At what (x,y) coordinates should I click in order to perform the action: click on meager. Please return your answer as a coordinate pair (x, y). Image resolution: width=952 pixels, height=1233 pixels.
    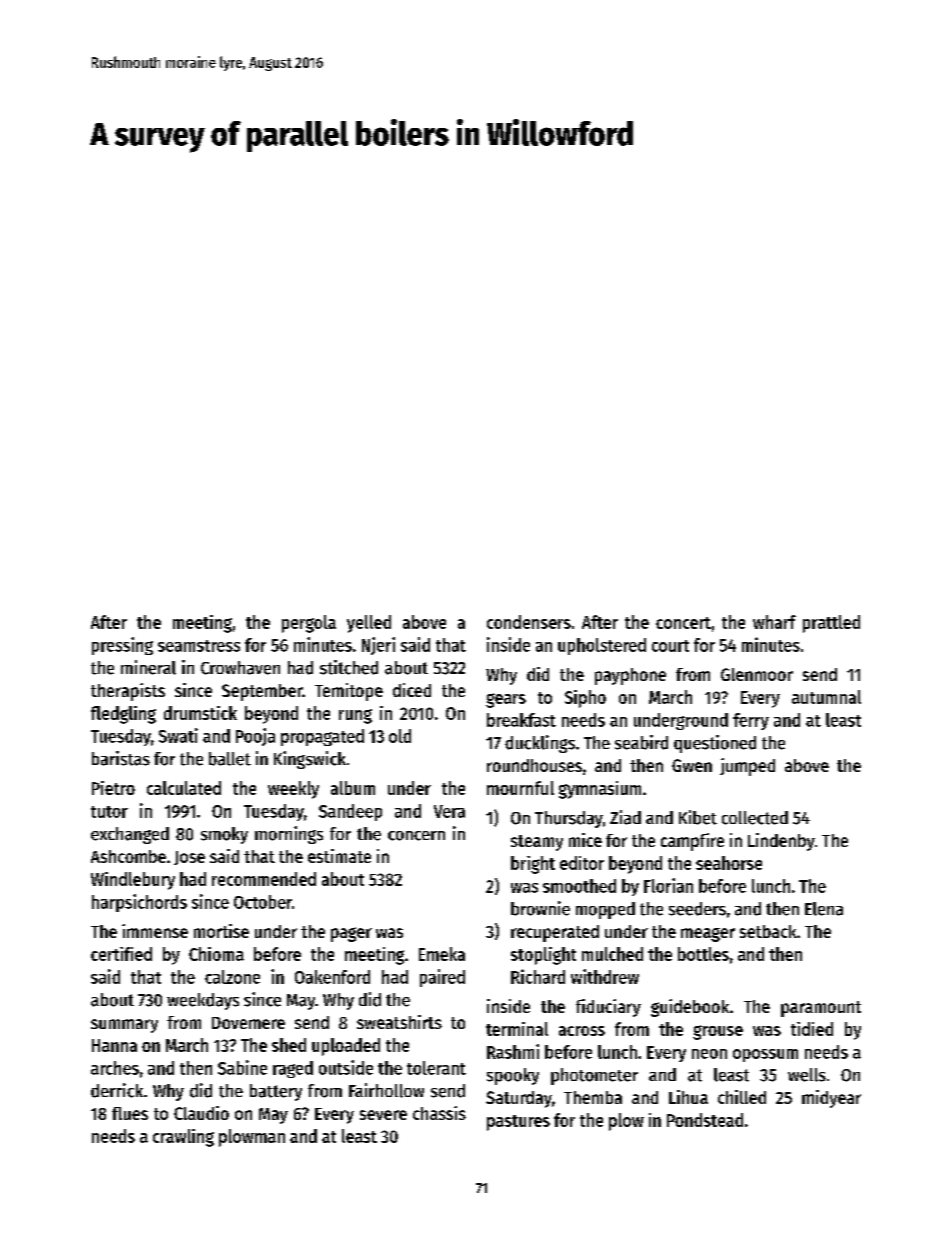
    Looking at the image, I should click on (708, 935).
